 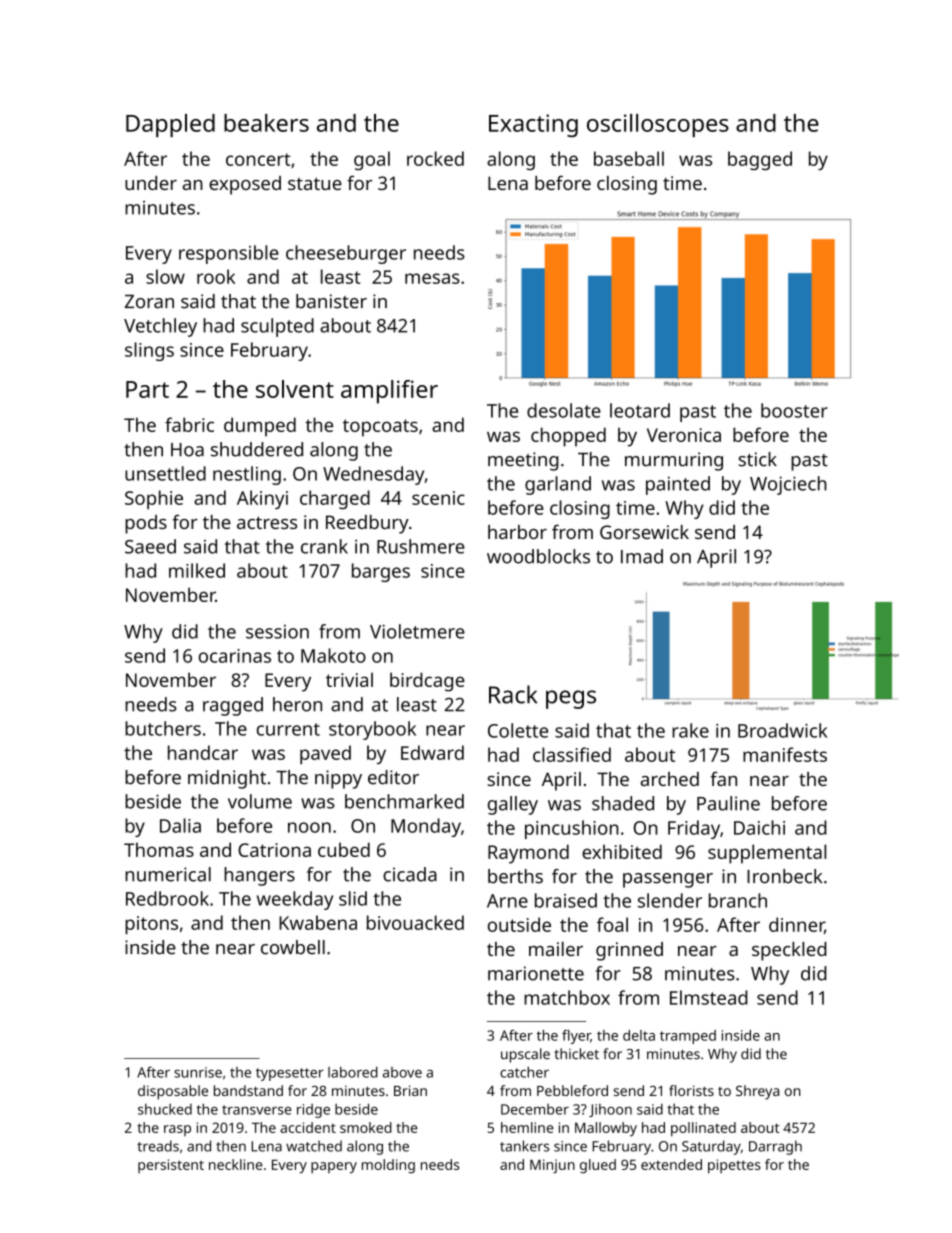 I want to click on milked, so click(x=197, y=570).
